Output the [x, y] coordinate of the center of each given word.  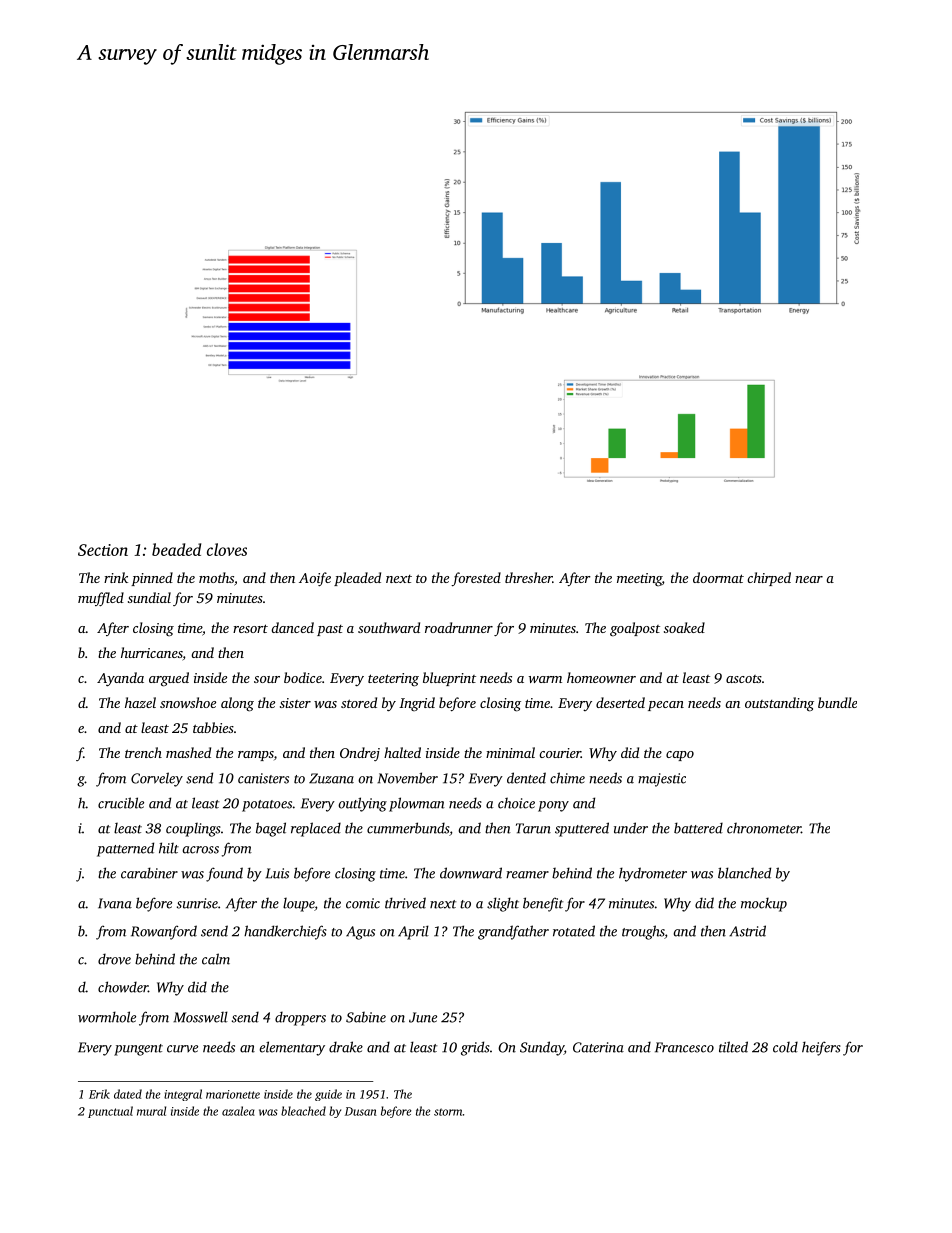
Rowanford [164, 932]
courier [560, 753]
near [809, 579]
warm [545, 679]
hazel [140, 702]
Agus [360, 933]
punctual [110, 1112]
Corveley [157, 779]
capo [680, 756]
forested [476, 579]
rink [116, 577]
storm [448, 1112]
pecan [666, 706]
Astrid [747, 931]
